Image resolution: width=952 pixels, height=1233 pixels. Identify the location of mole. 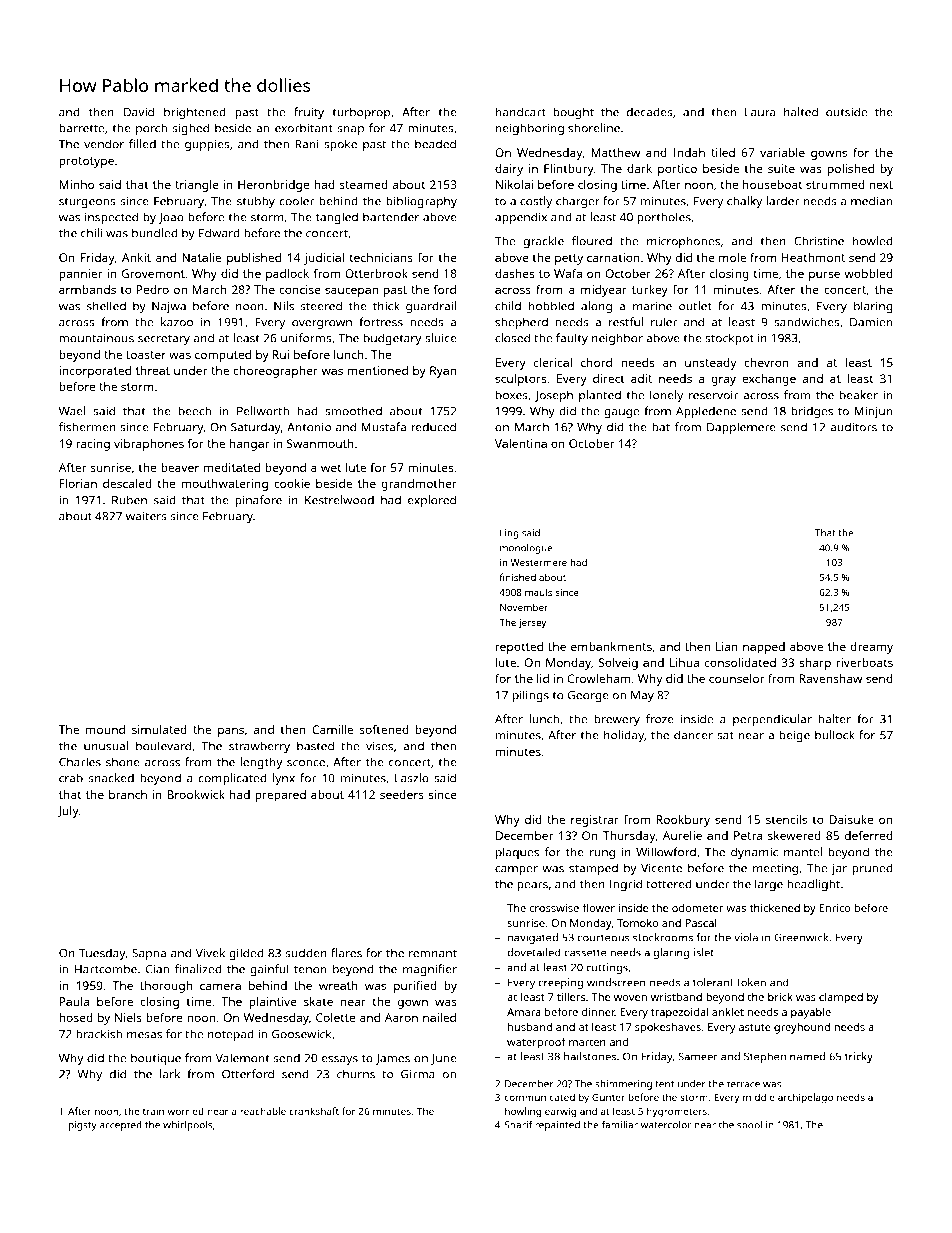
(732, 257).
